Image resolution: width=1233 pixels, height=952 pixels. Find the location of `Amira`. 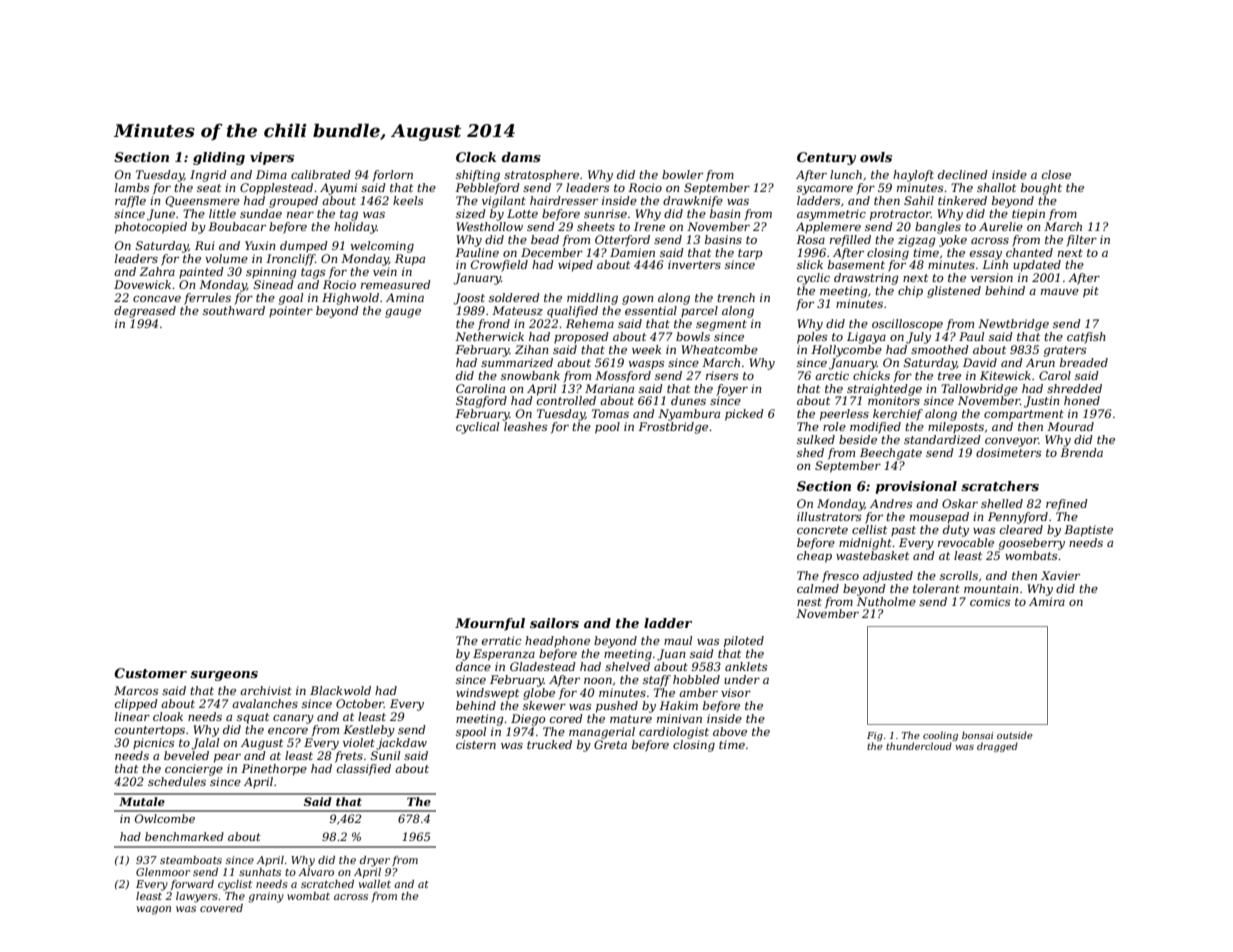

Amira is located at coordinates (1047, 601).
